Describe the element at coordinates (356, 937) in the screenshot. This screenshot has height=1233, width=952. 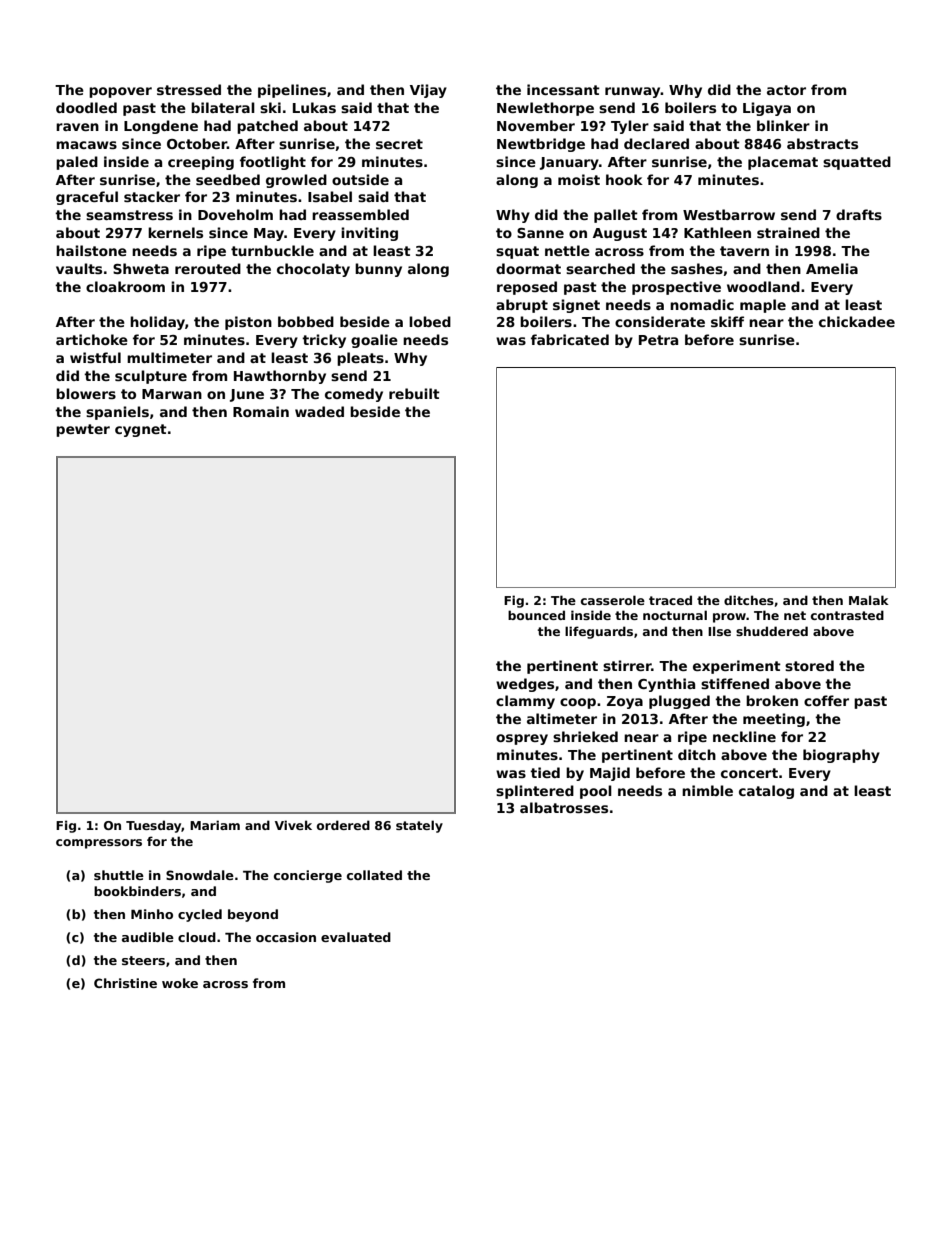
I see `evaluated` at that location.
